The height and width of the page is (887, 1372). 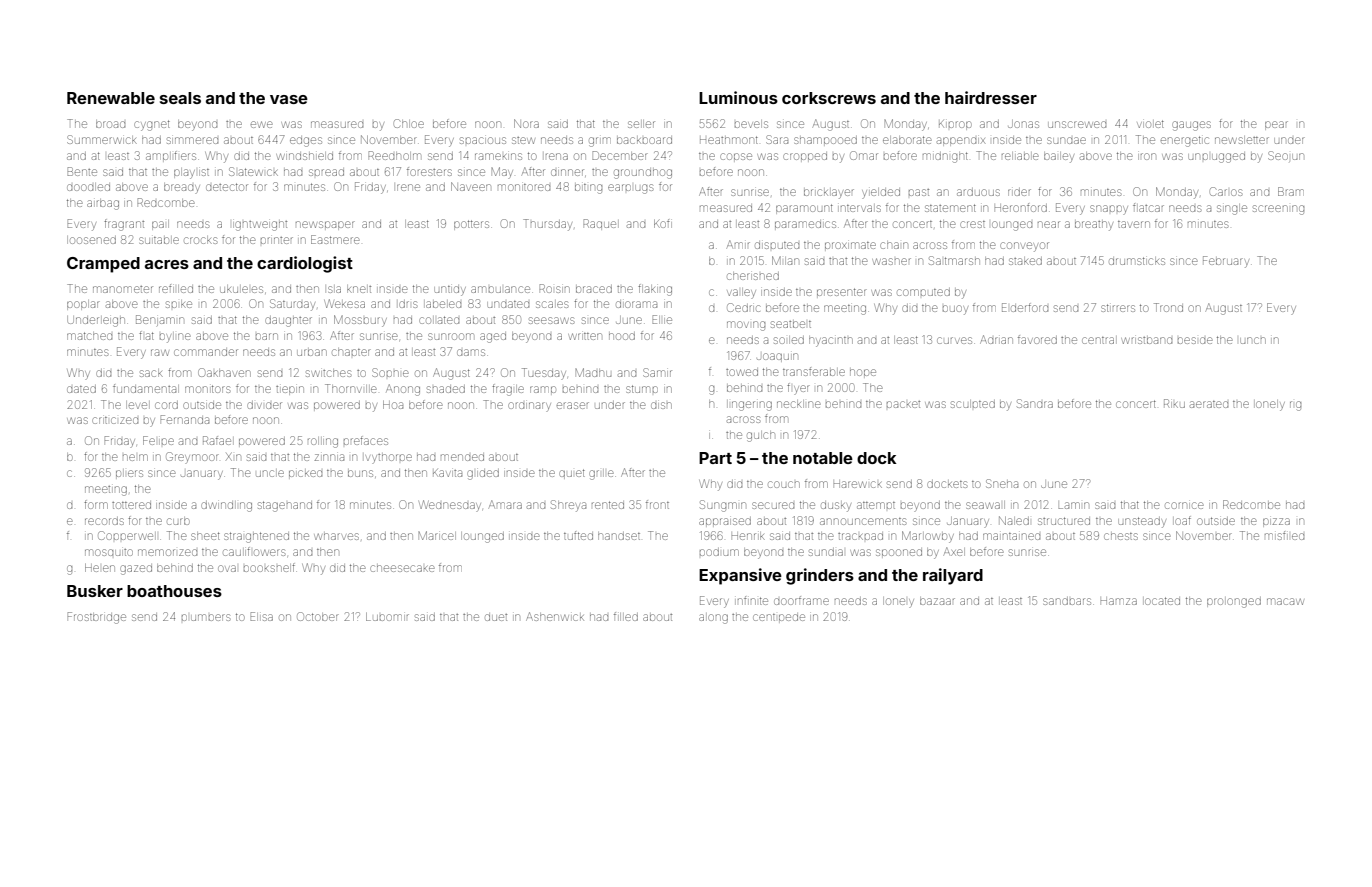 I want to click on Sophie, so click(x=390, y=372).
